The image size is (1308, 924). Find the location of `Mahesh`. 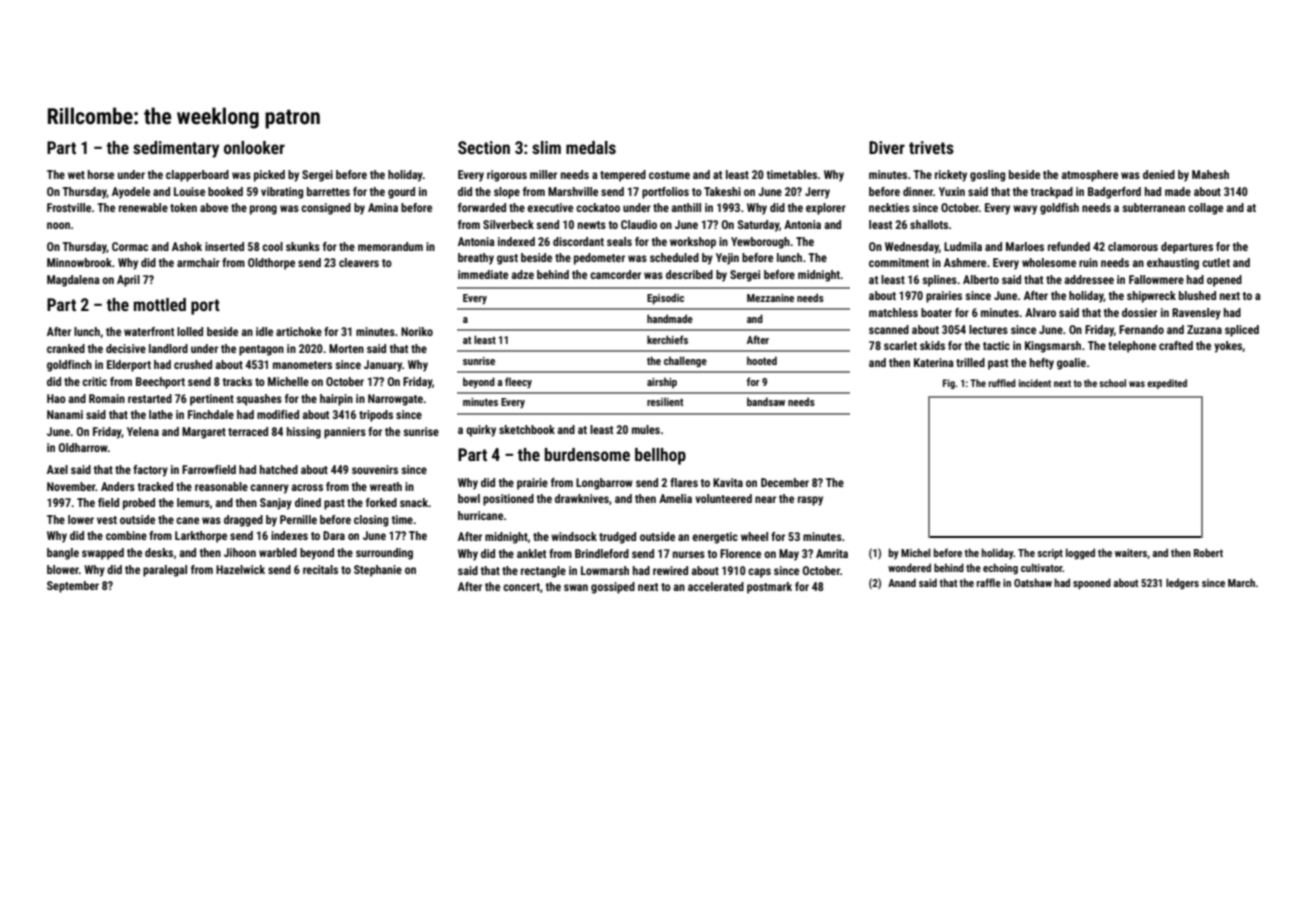

Mahesh is located at coordinates (1210, 174).
